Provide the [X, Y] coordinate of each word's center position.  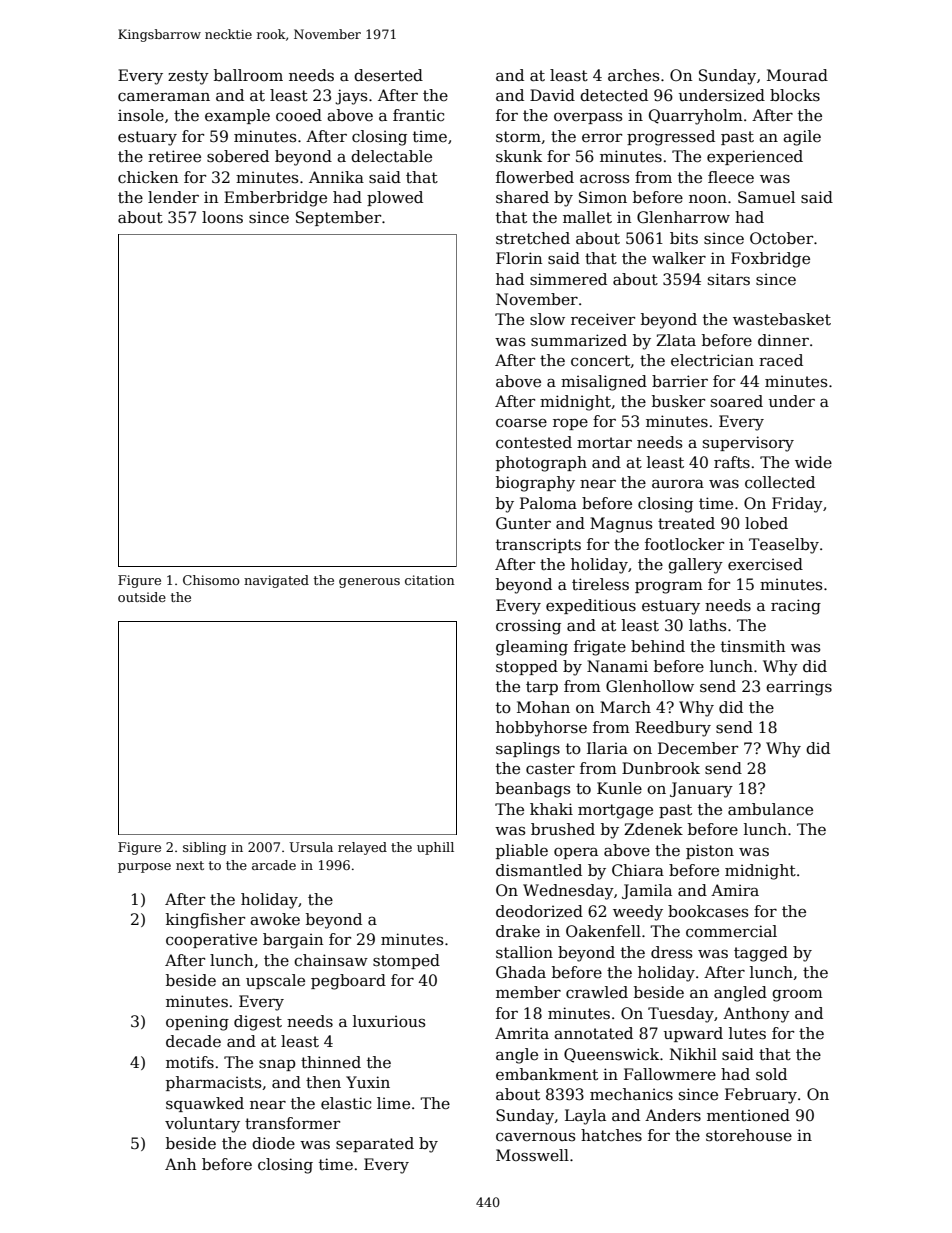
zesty [188, 77]
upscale [275, 981]
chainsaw [331, 960]
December [698, 748]
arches [634, 75]
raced [781, 360]
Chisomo [211, 580]
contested [534, 442]
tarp [542, 688]
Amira [735, 890]
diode [273, 1143]
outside [142, 597]
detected [614, 95]
